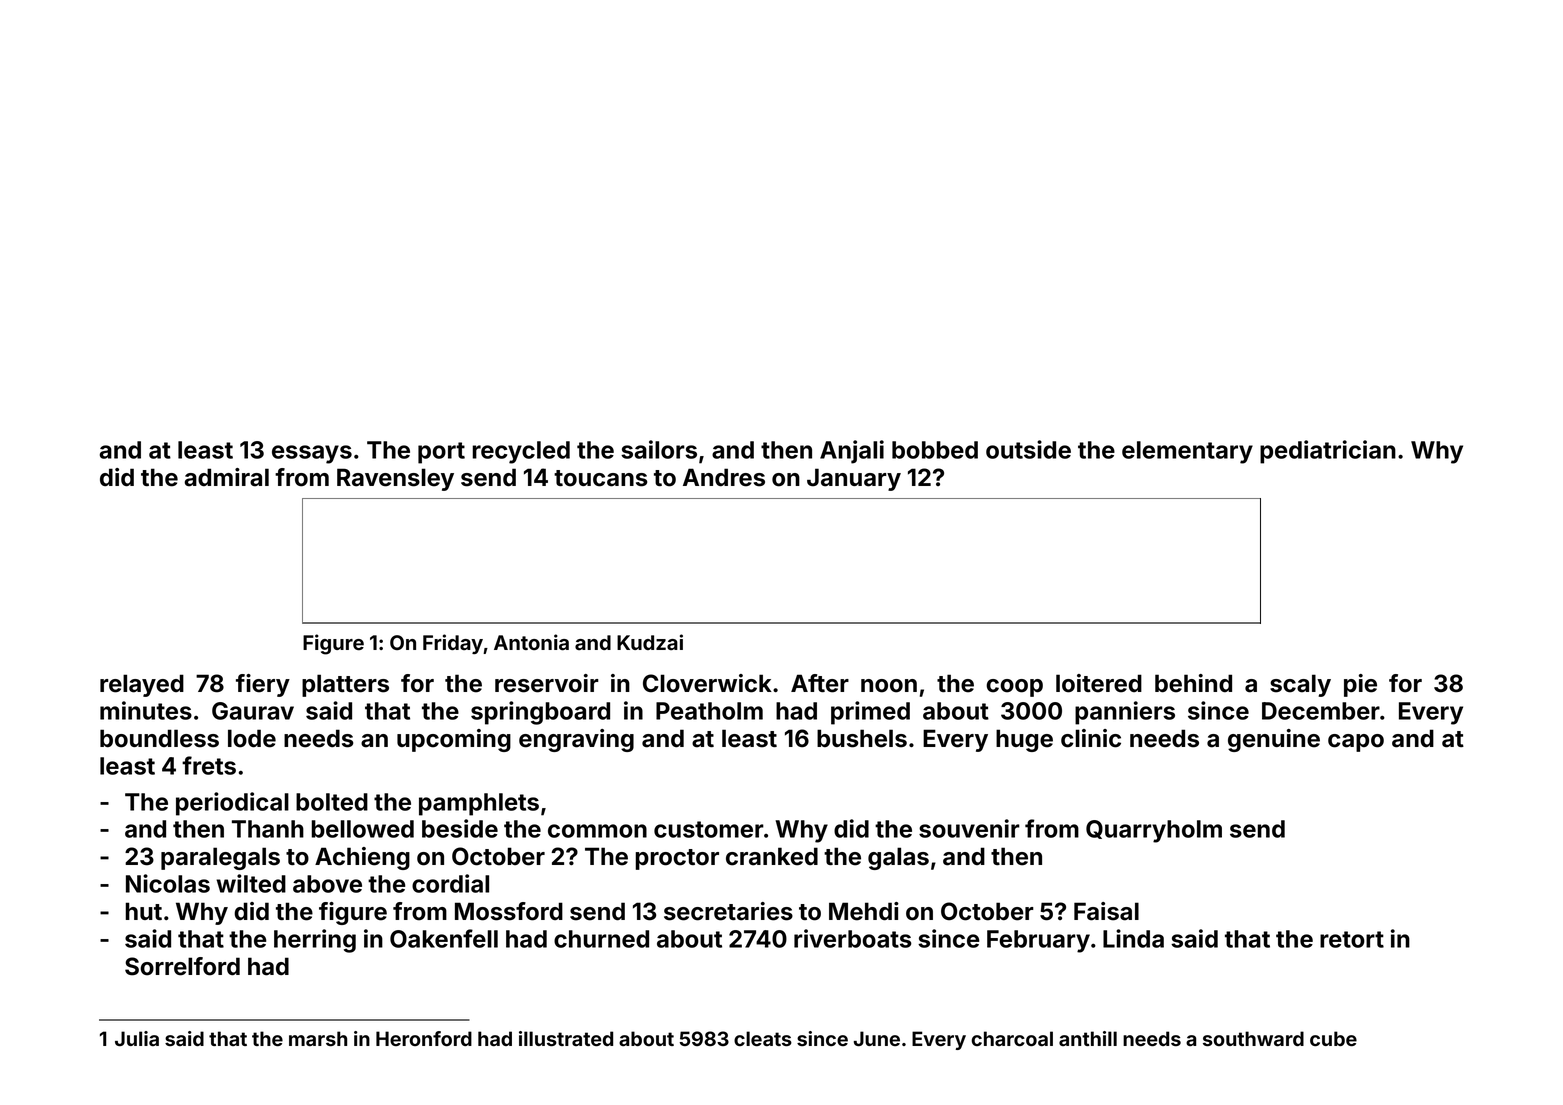 The image size is (1563, 1105). I want to click on Heronford, so click(424, 1038).
